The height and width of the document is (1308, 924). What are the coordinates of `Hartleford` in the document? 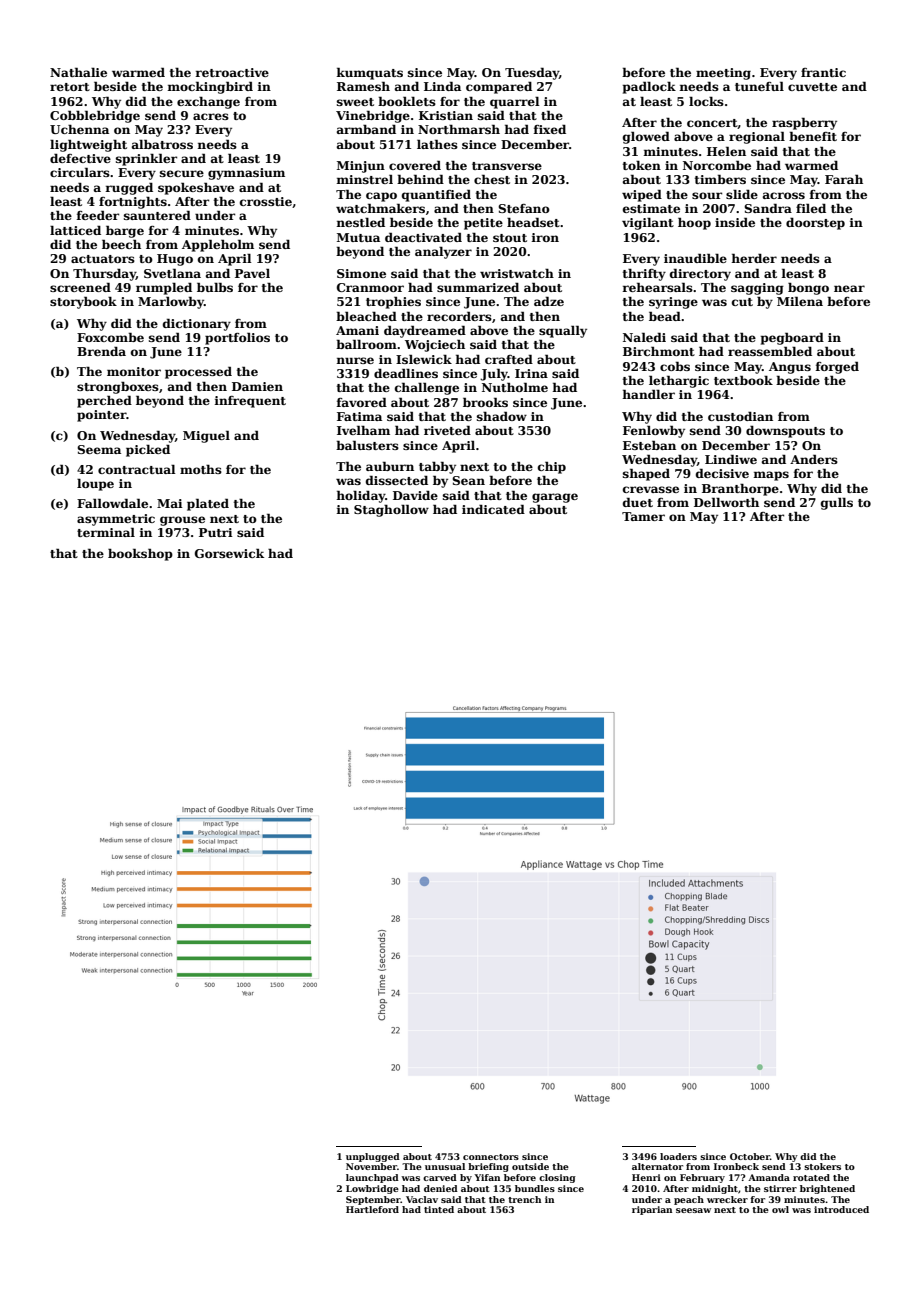 It's located at (372, 1209).
